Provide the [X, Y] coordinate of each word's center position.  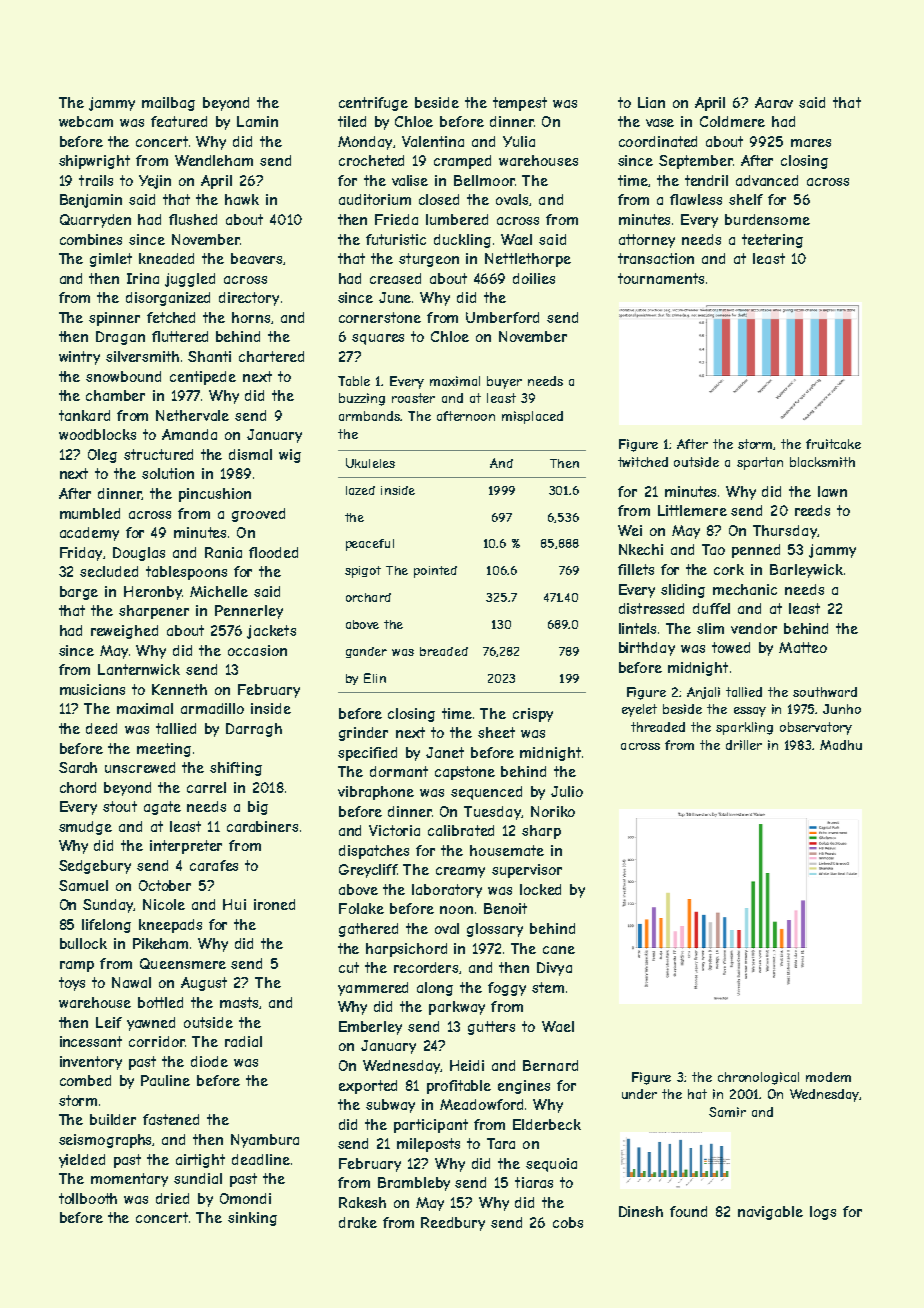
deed [101, 728]
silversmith [142, 356]
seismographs [106, 1141]
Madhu [841, 745]
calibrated [461, 830]
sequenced [486, 793]
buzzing [362, 399]
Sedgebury [95, 867]
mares [811, 143]
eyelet [639, 710]
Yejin [155, 182]
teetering [772, 241]
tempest [520, 104]
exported [368, 1087]
